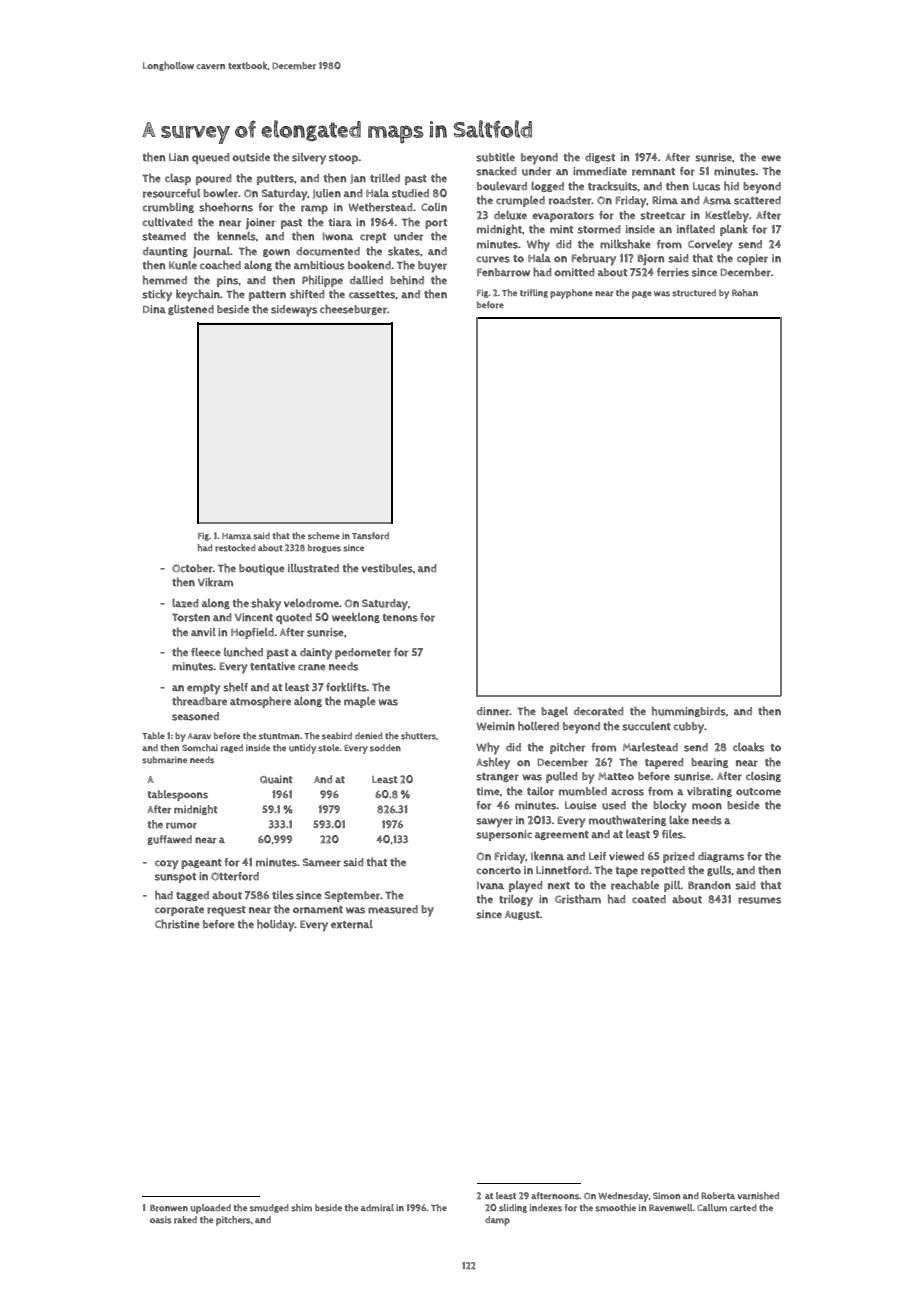 The height and width of the page is (1314, 924). What do you see at coordinates (322, 862) in the page?
I see `Sameer` at bounding box center [322, 862].
